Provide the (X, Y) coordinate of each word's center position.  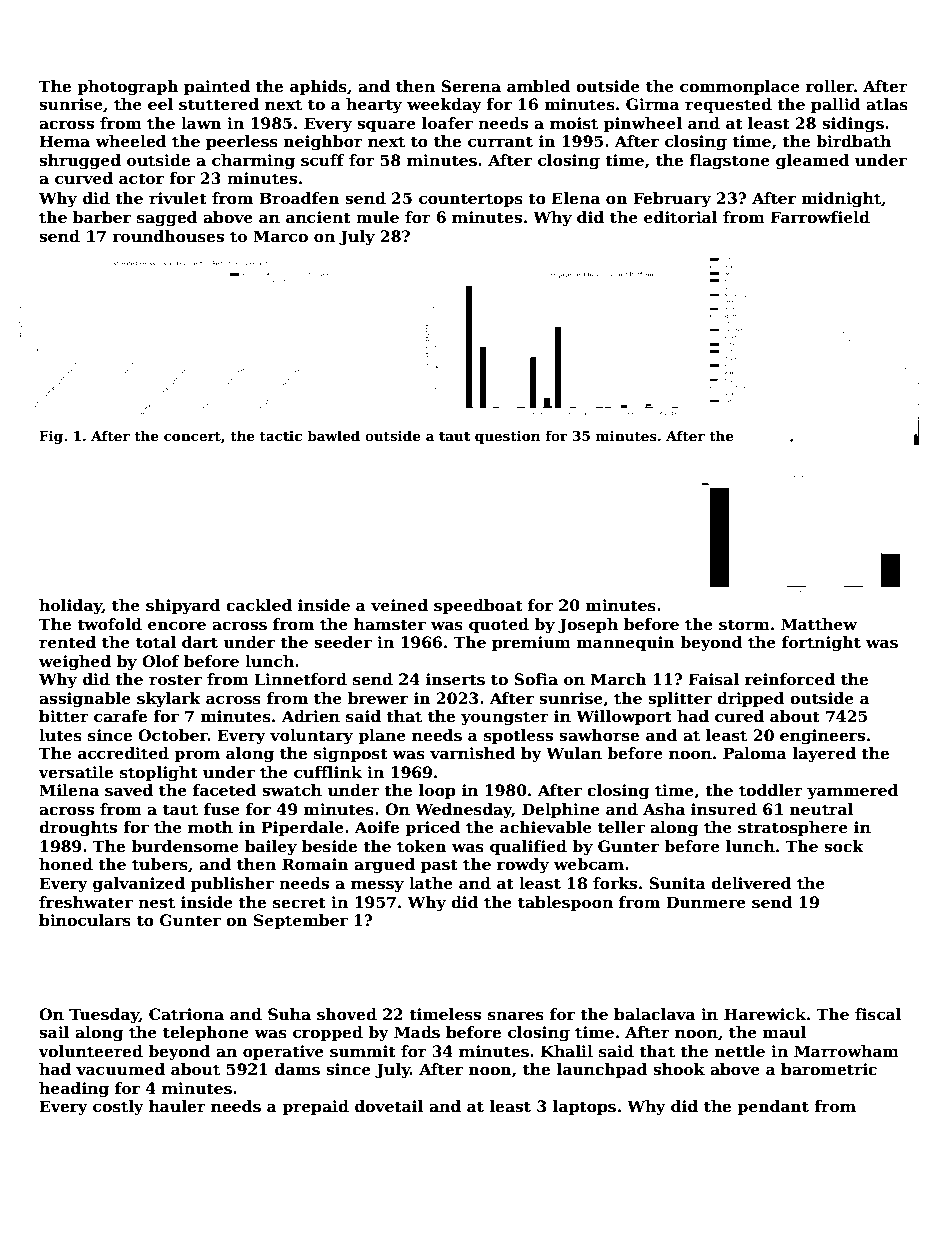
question (507, 437)
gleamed (813, 162)
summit (363, 1051)
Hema (64, 141)
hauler (177, 1106)
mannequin (626, 643)
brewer (378, 698)
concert (192, 436)
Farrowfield (820, 217)
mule (377, 217)
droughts (78, 829)
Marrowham (846, 1051)
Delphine (561, 810)
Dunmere (706, 902)
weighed (75, 663)
